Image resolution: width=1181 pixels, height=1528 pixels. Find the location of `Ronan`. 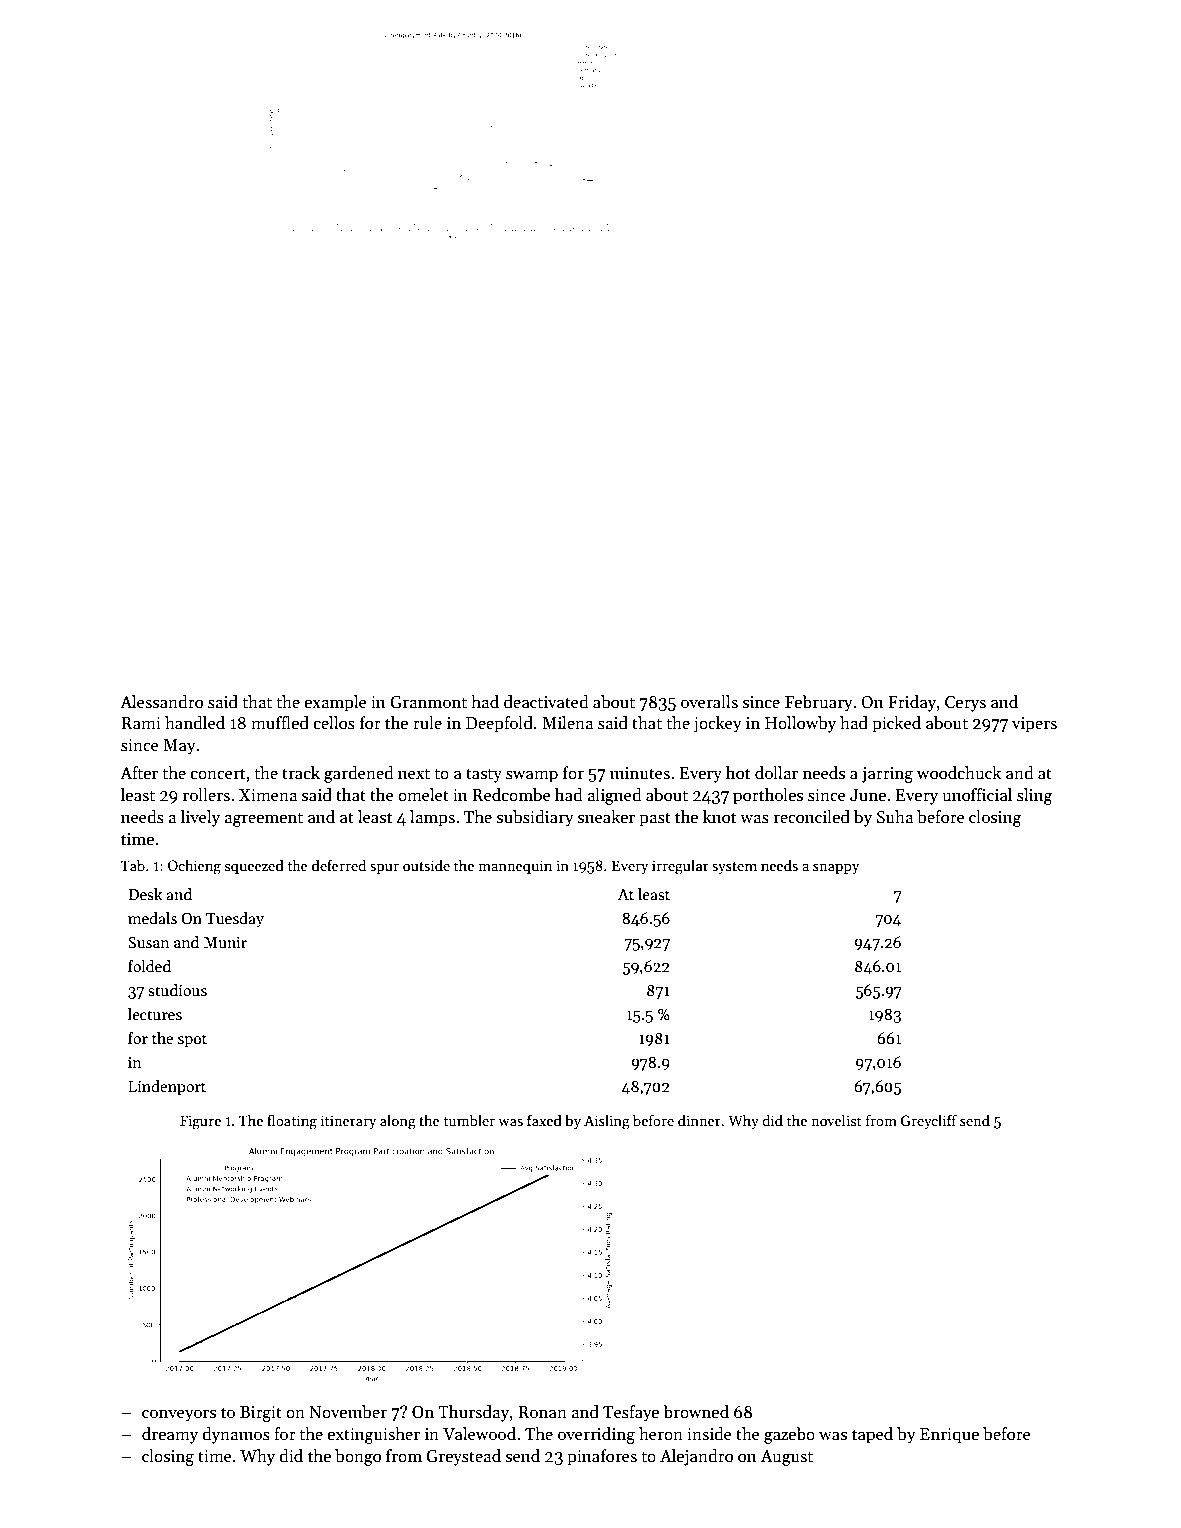

Ronan is located at coordinates (542, 1412).
